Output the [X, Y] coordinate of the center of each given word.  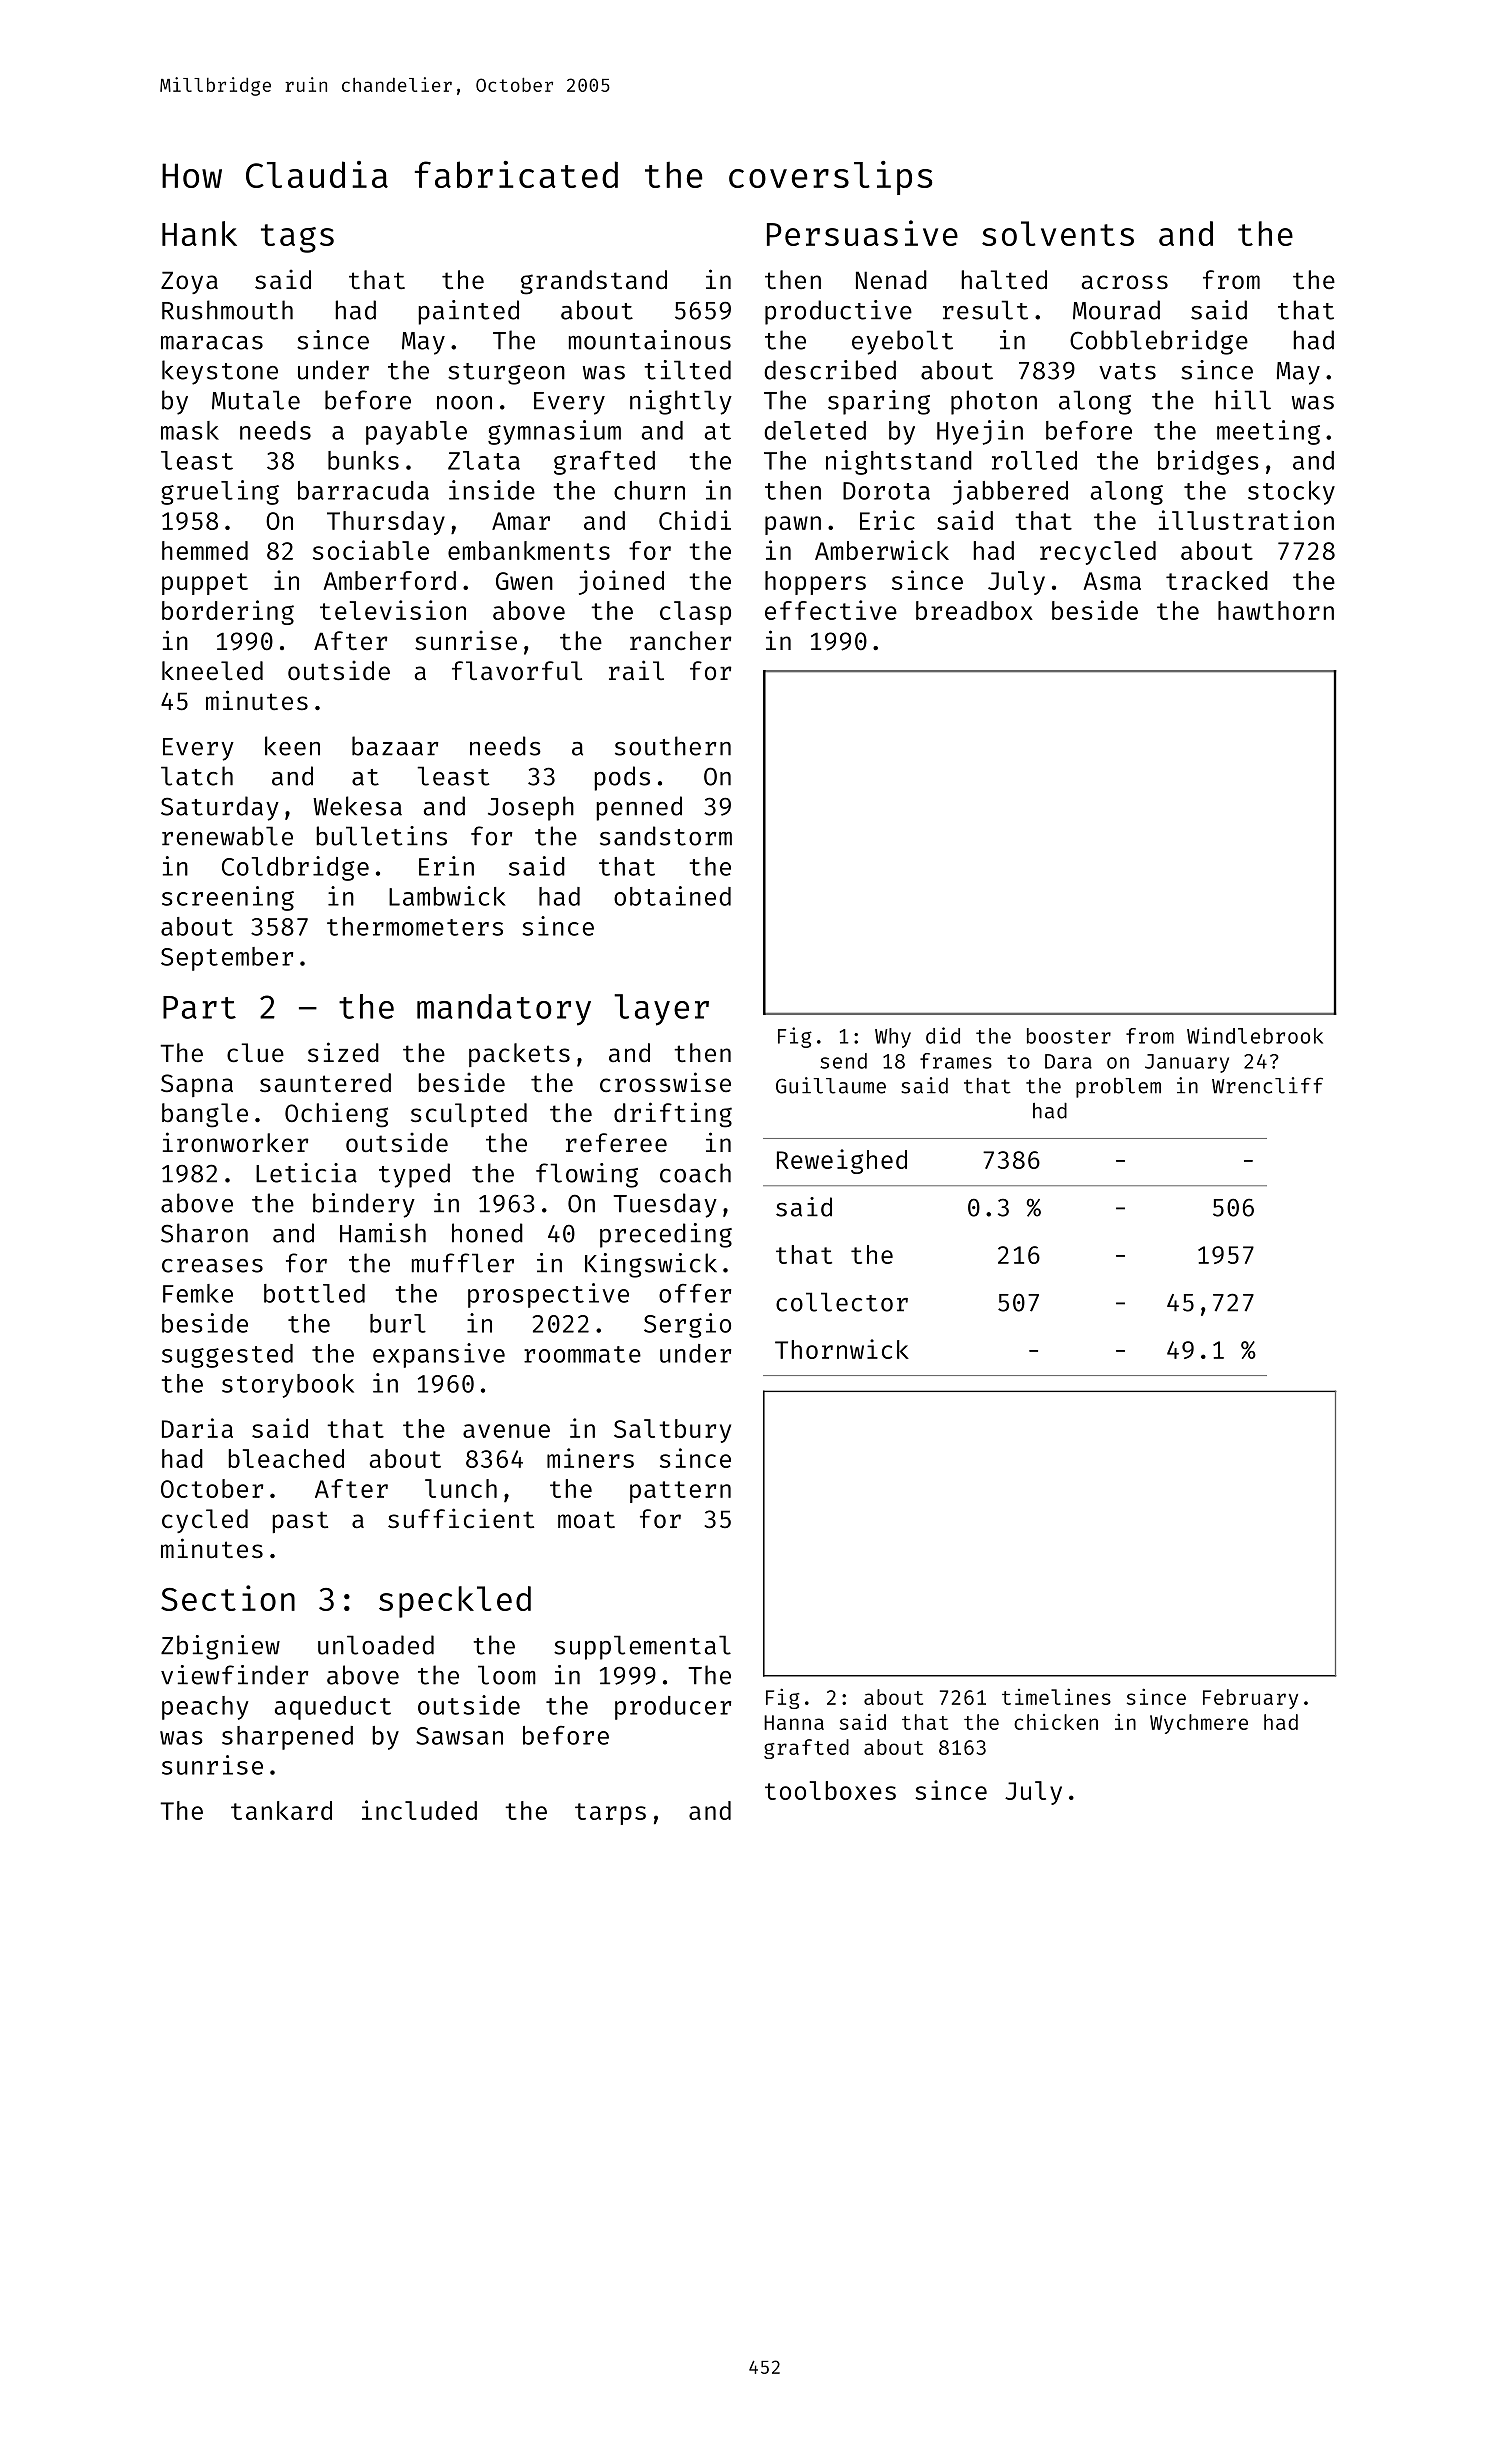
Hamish [383, 1233]
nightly [681, 402]
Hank [199, 233]
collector [842, 1302]
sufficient [461, 1518]
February [1250, 1699]
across [1125, 282]
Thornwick [842, 1349]
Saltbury [672, 1431]
